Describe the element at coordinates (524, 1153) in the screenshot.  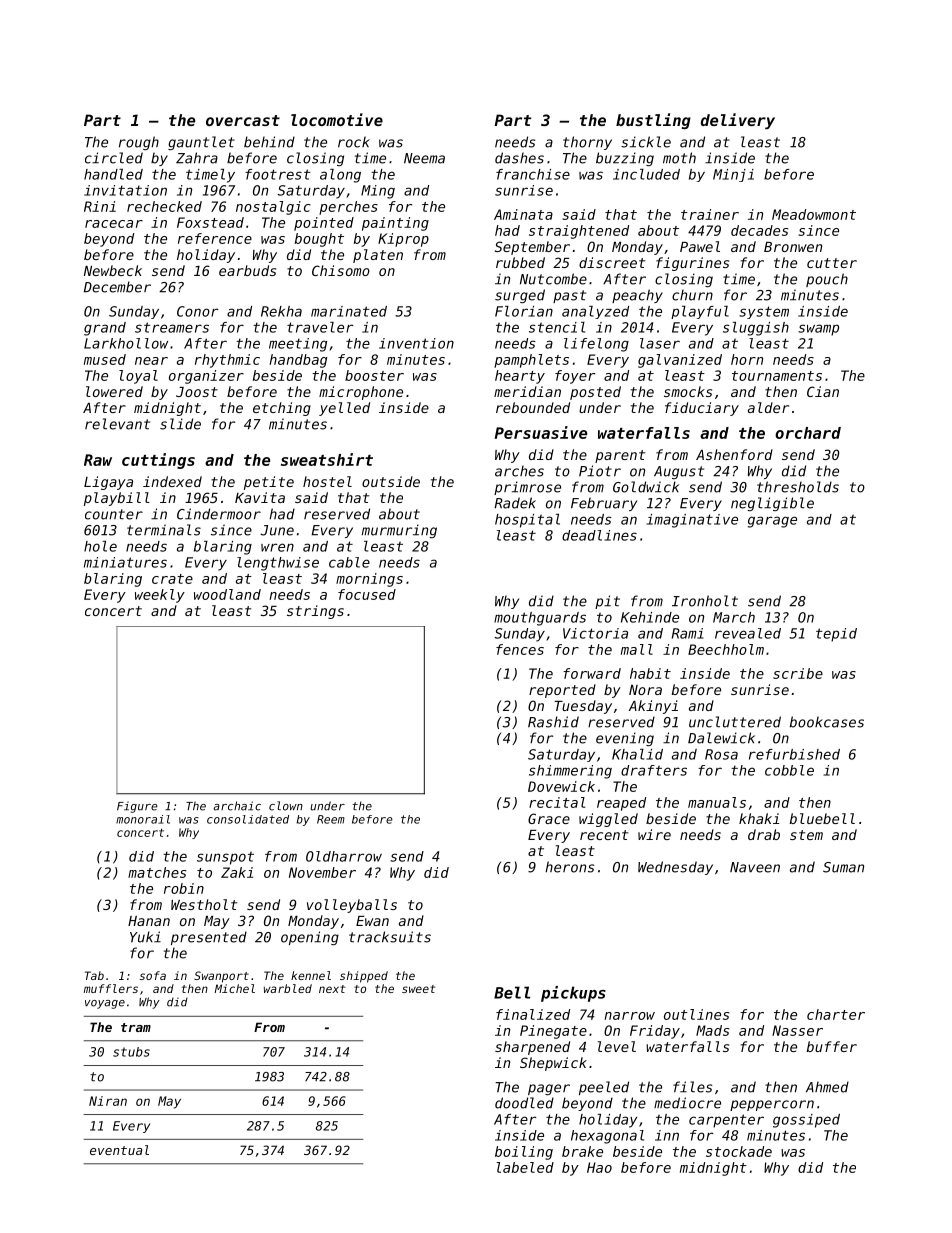
I see `boiling` at that location.
